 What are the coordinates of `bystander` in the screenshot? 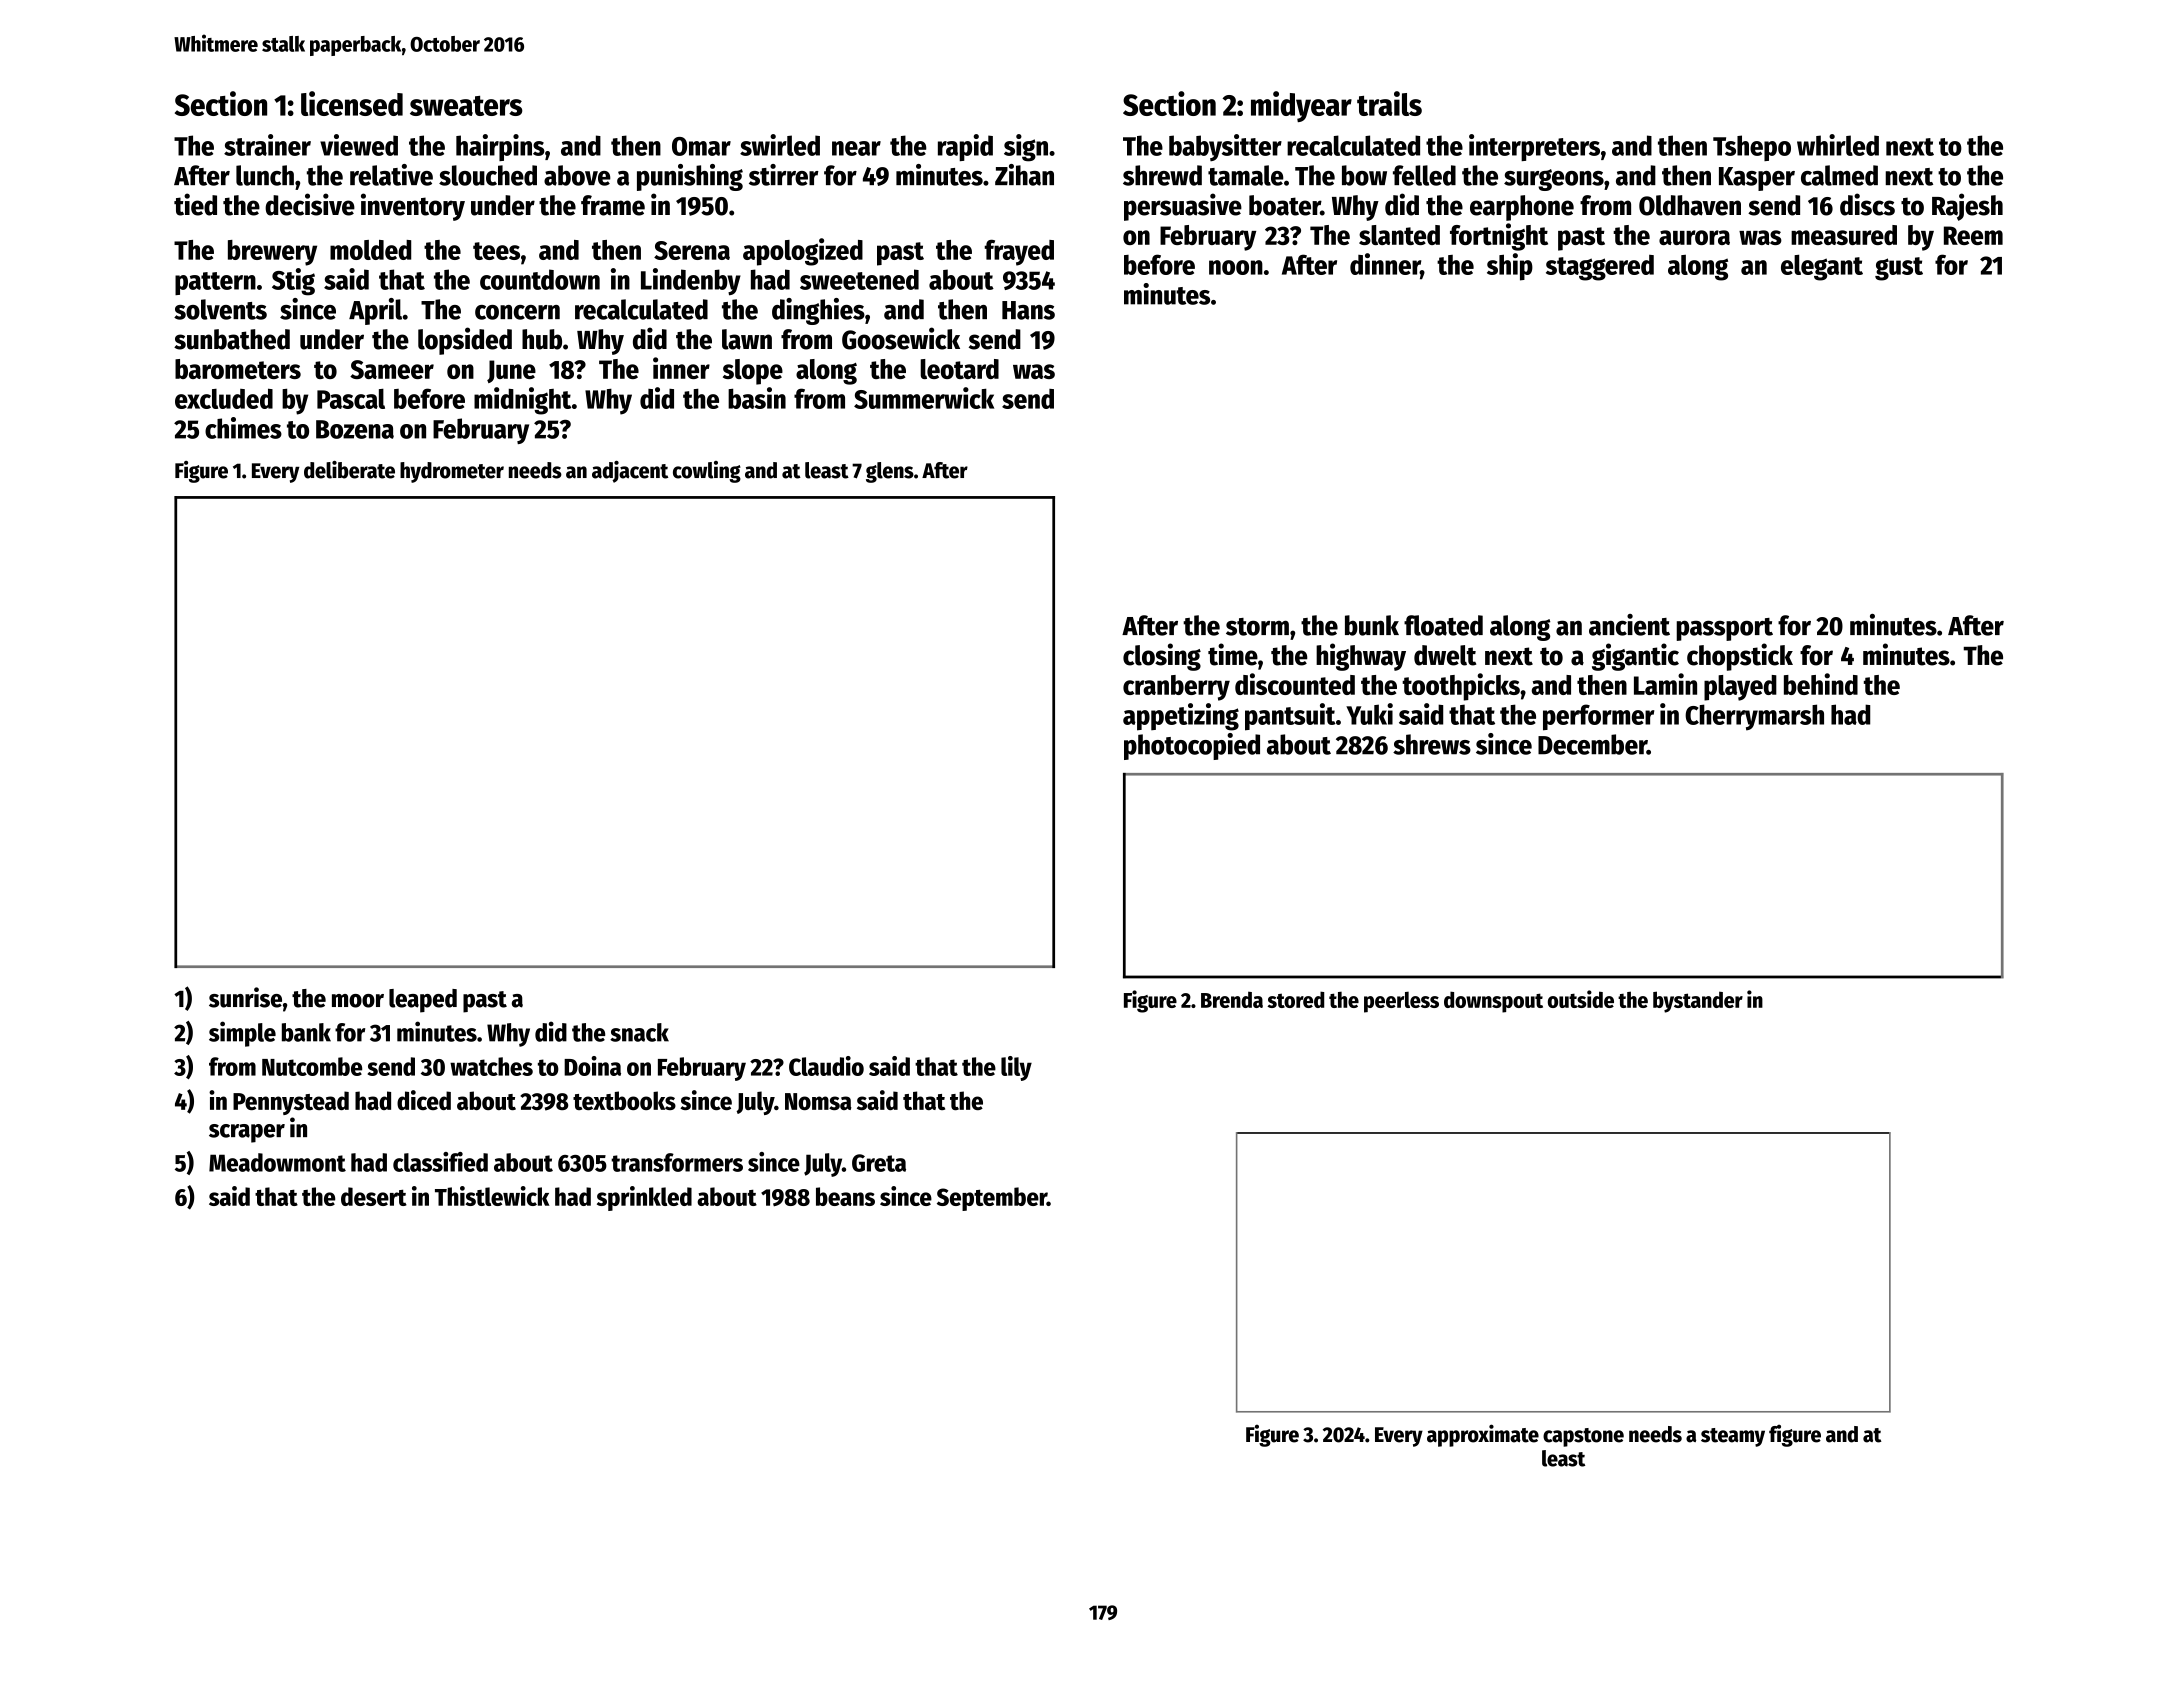 It's located at (1698, 1002).
